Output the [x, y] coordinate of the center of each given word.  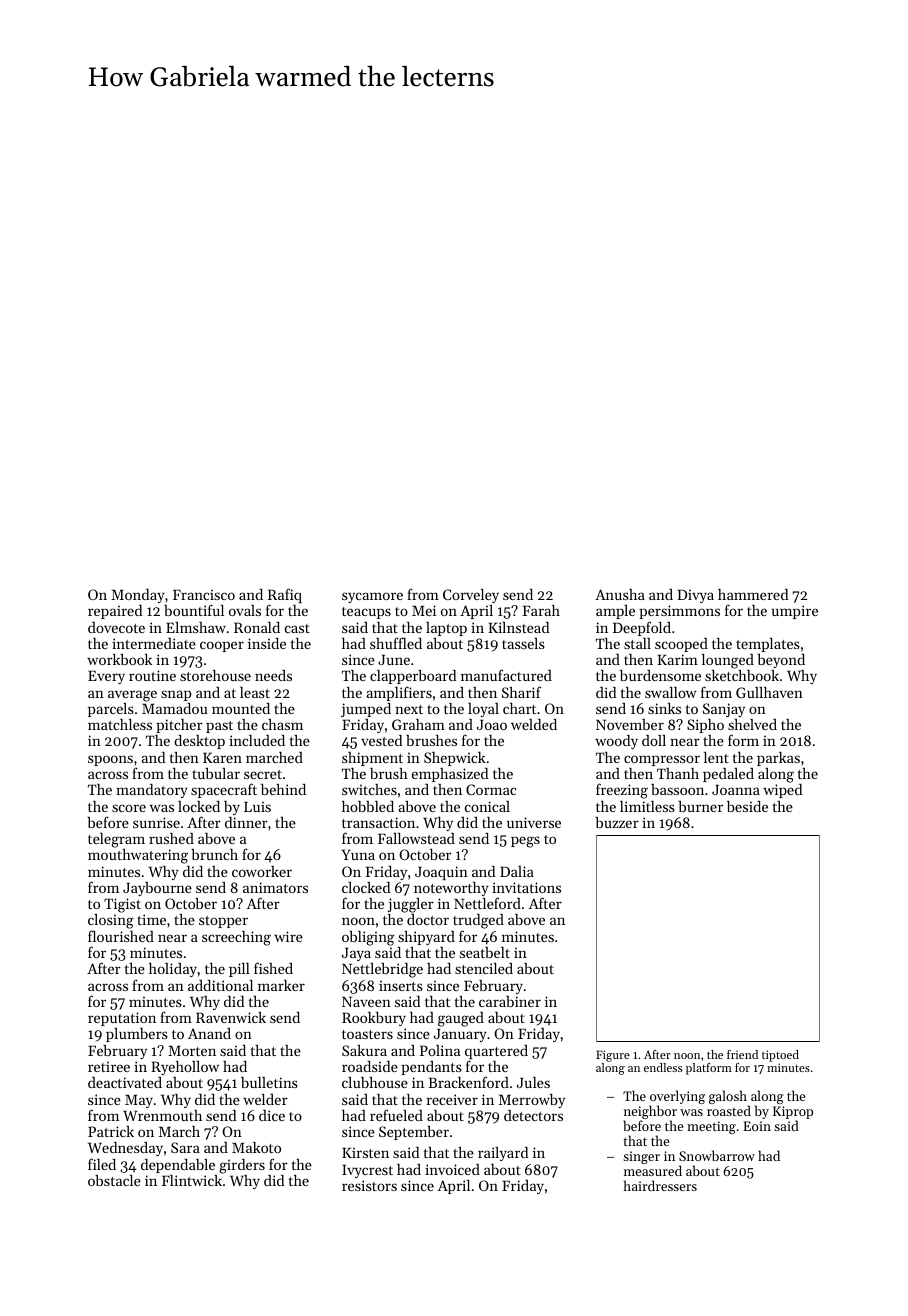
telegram [116, 840]
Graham [418, 724]
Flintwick [192, 1180]
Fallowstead [416, 838]
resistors [369, 1185]
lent [716, 757]
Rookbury [374, 1019]
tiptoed [780, 1056]
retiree [109, 1066]
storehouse [215, 675]
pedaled [728, 775]
